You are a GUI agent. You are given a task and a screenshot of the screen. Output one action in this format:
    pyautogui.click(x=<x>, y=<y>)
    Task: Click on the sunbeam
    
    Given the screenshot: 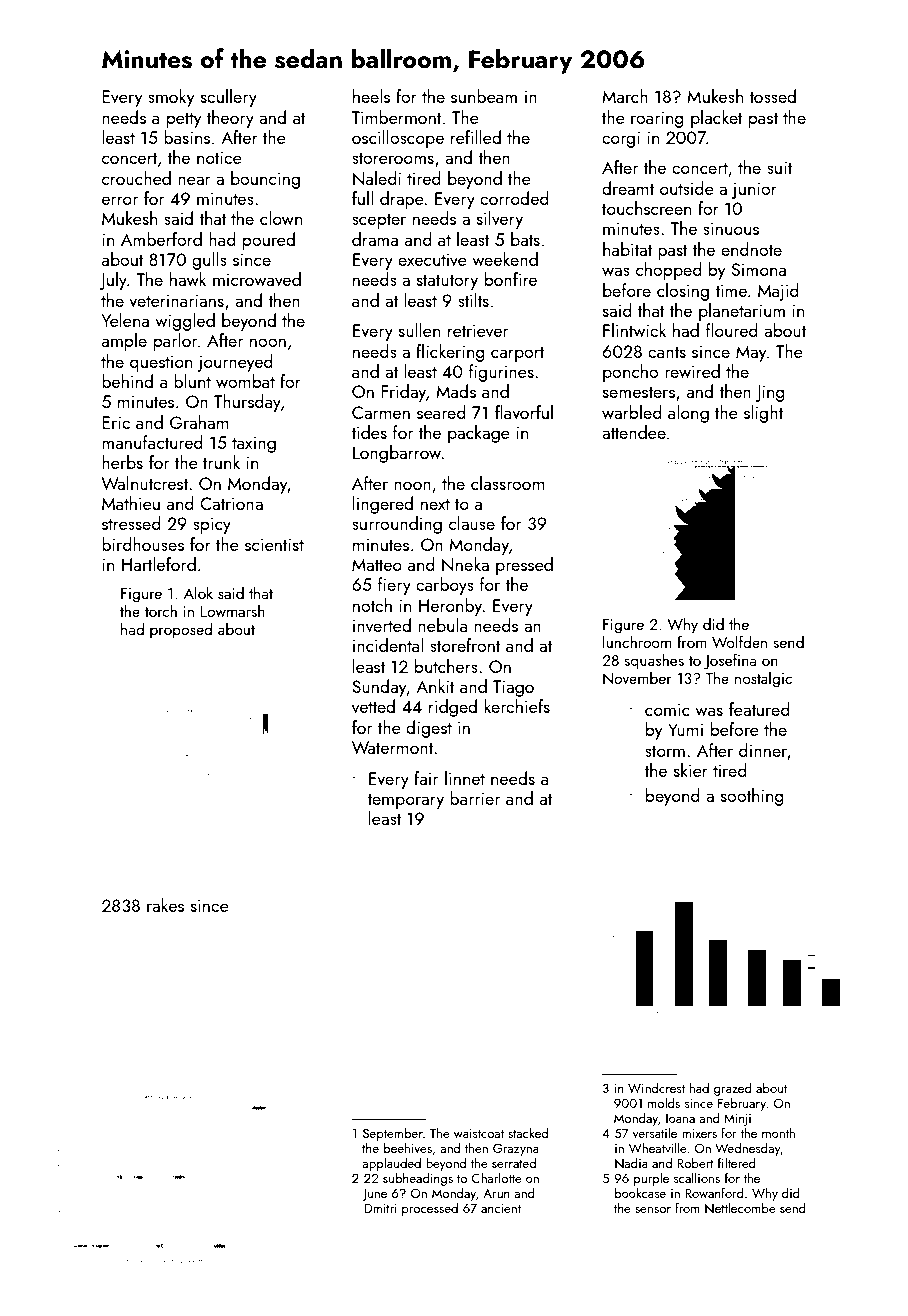 What is the action you would take?
    pyautogui.click(x=484, y=96)
